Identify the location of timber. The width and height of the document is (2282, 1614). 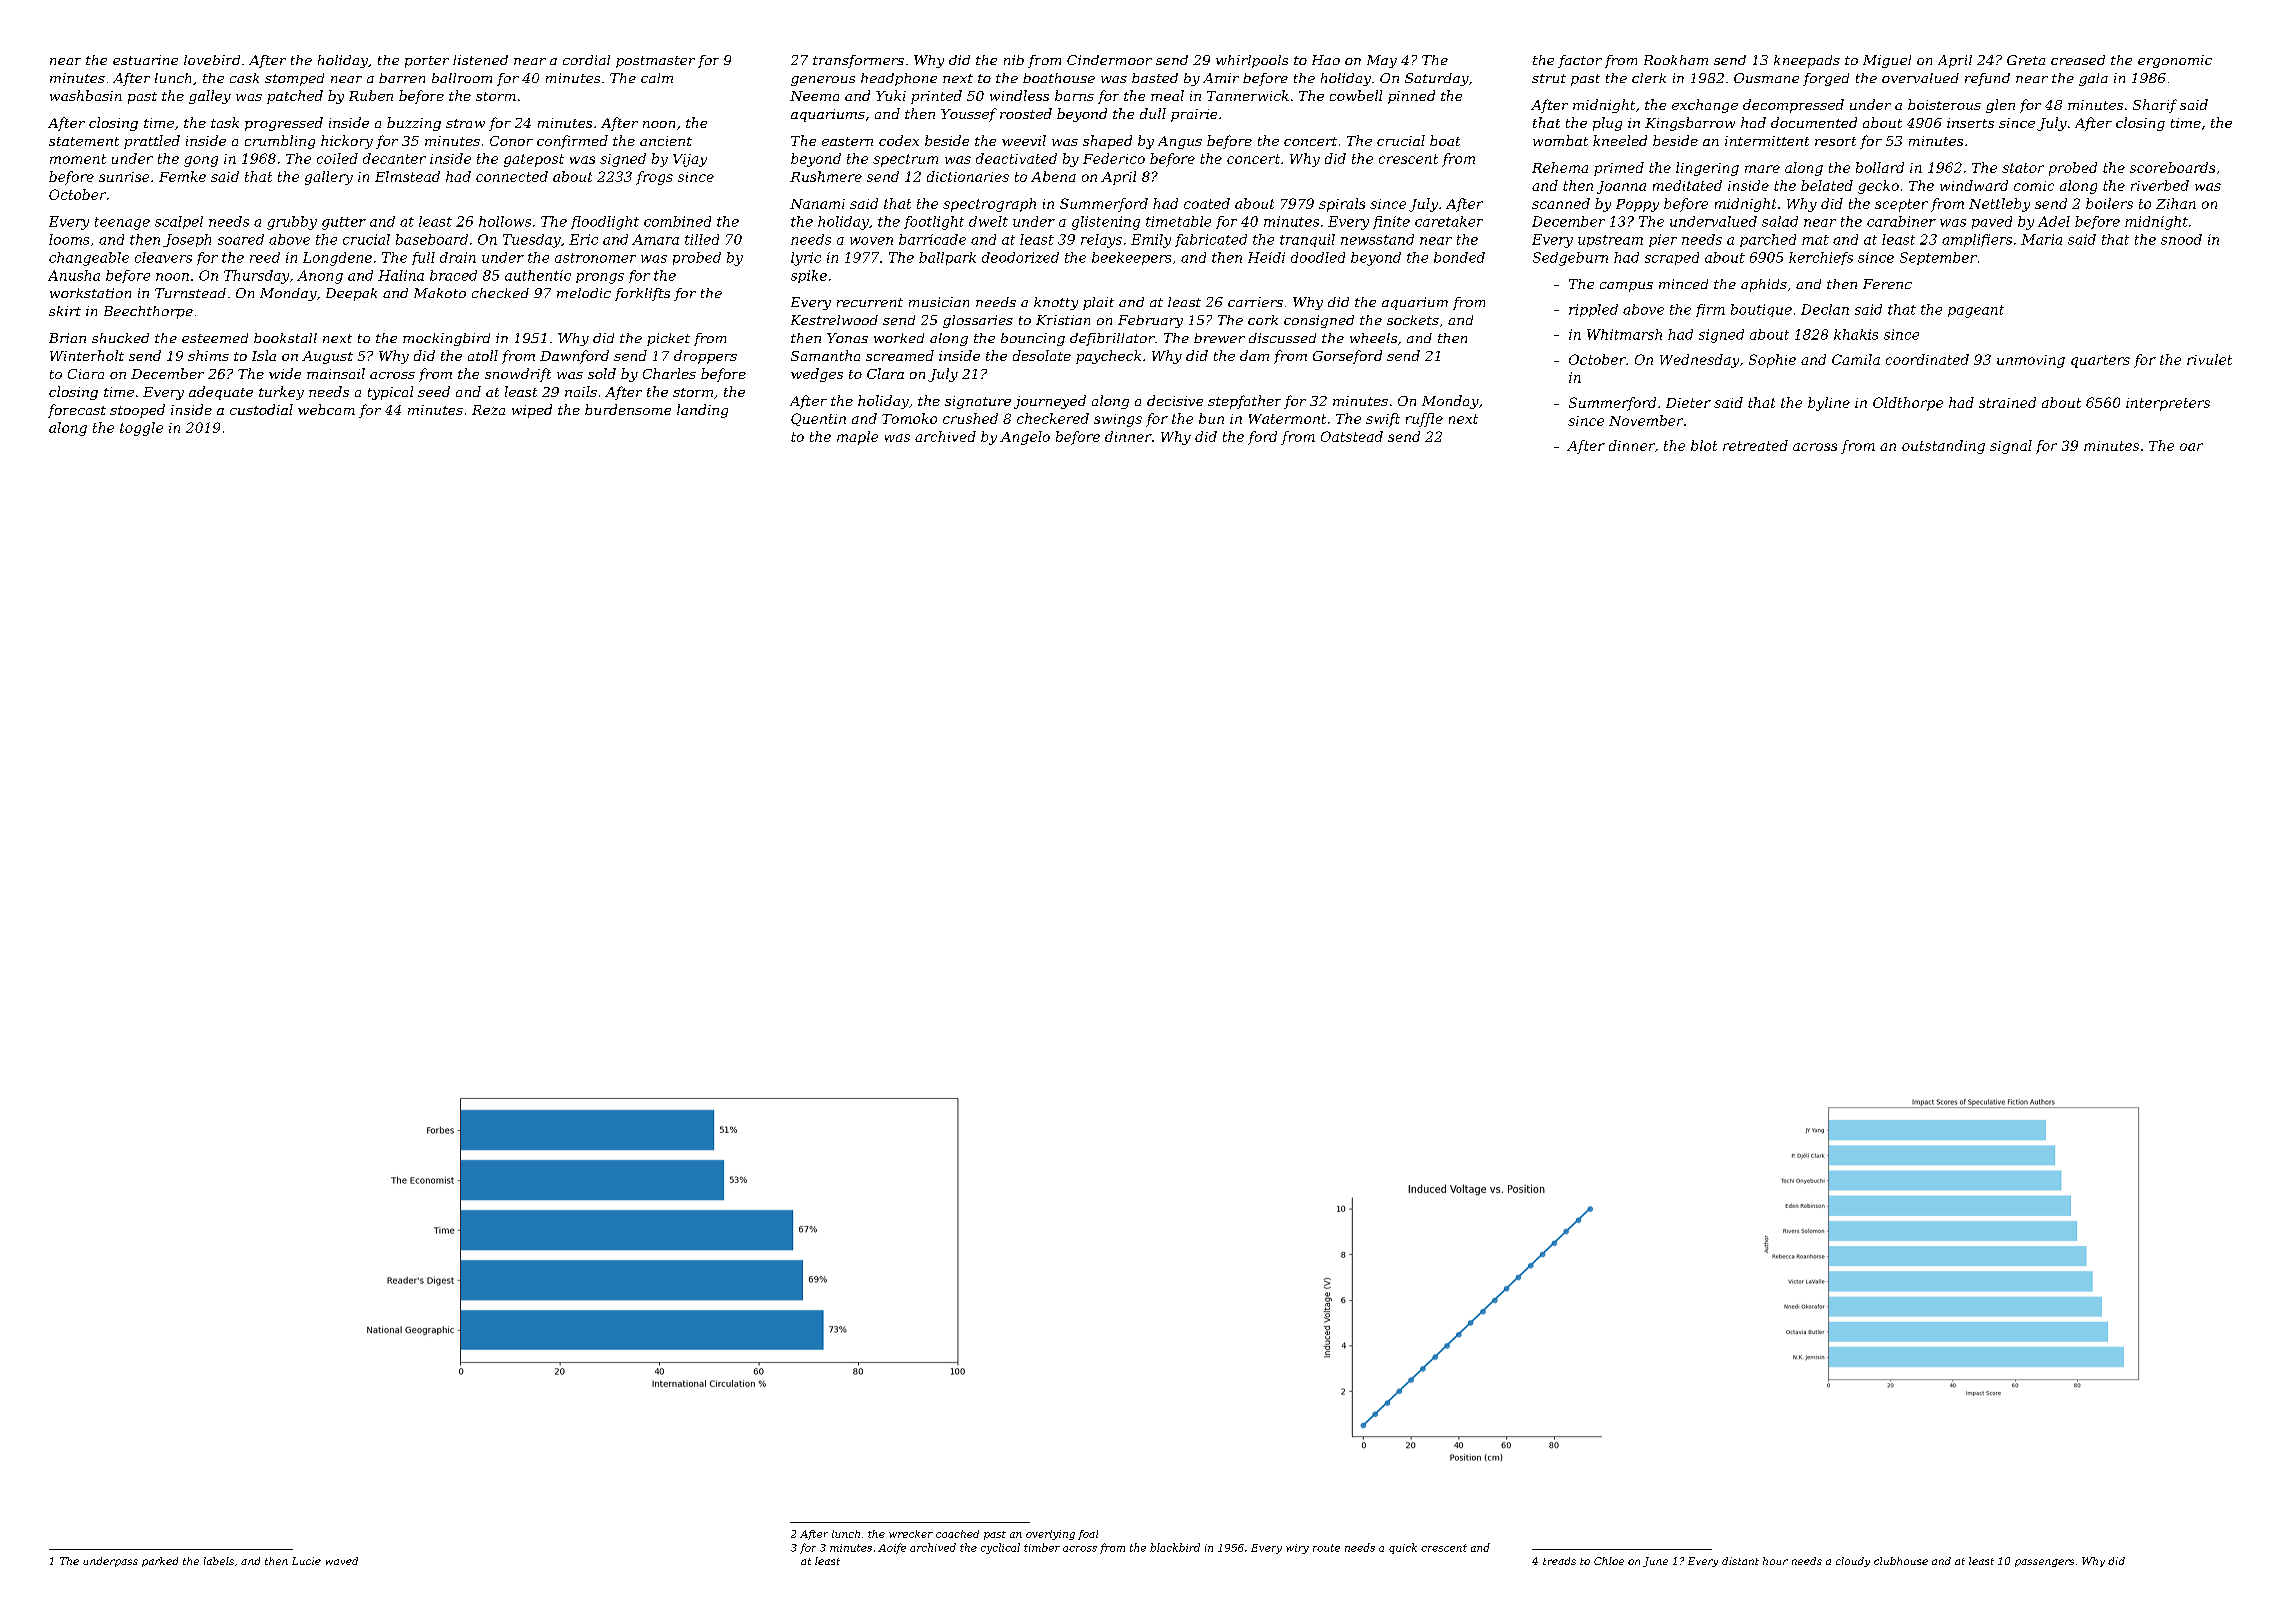
(1042, 1547).
